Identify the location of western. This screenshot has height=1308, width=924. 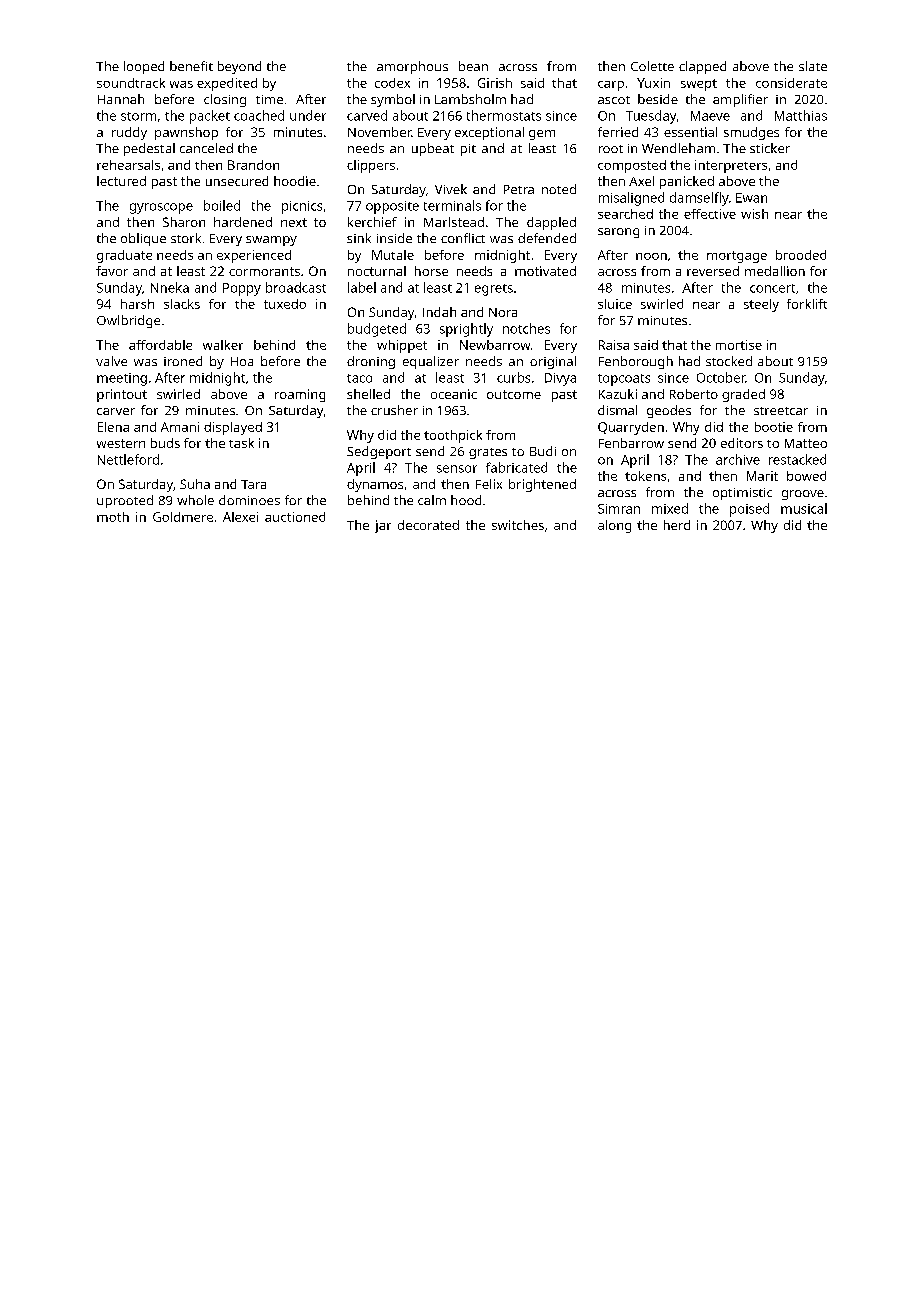
(121, 443).
